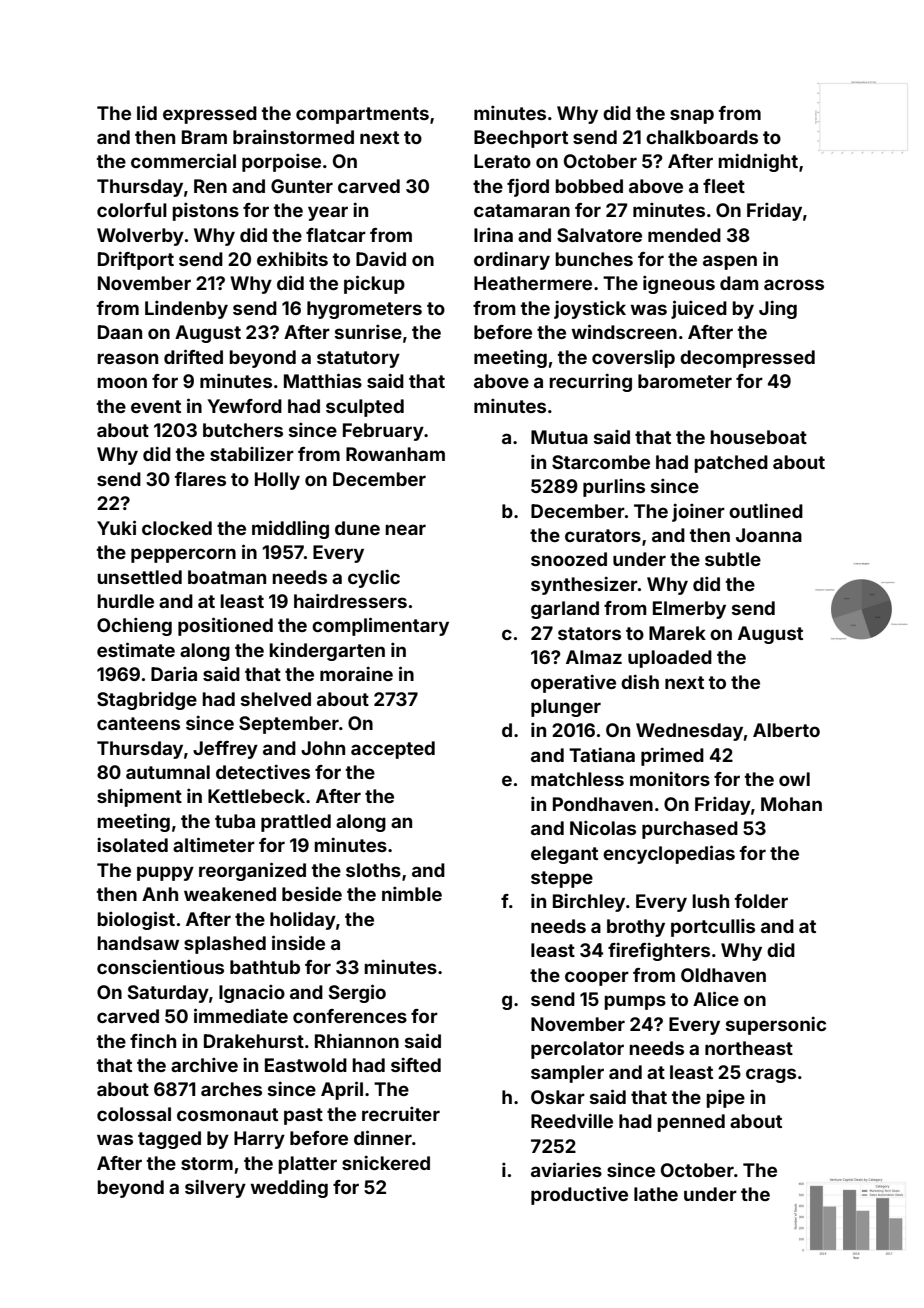  Describe the element at coordinates (528, 188) in the image. I see `fjord` at that location.
